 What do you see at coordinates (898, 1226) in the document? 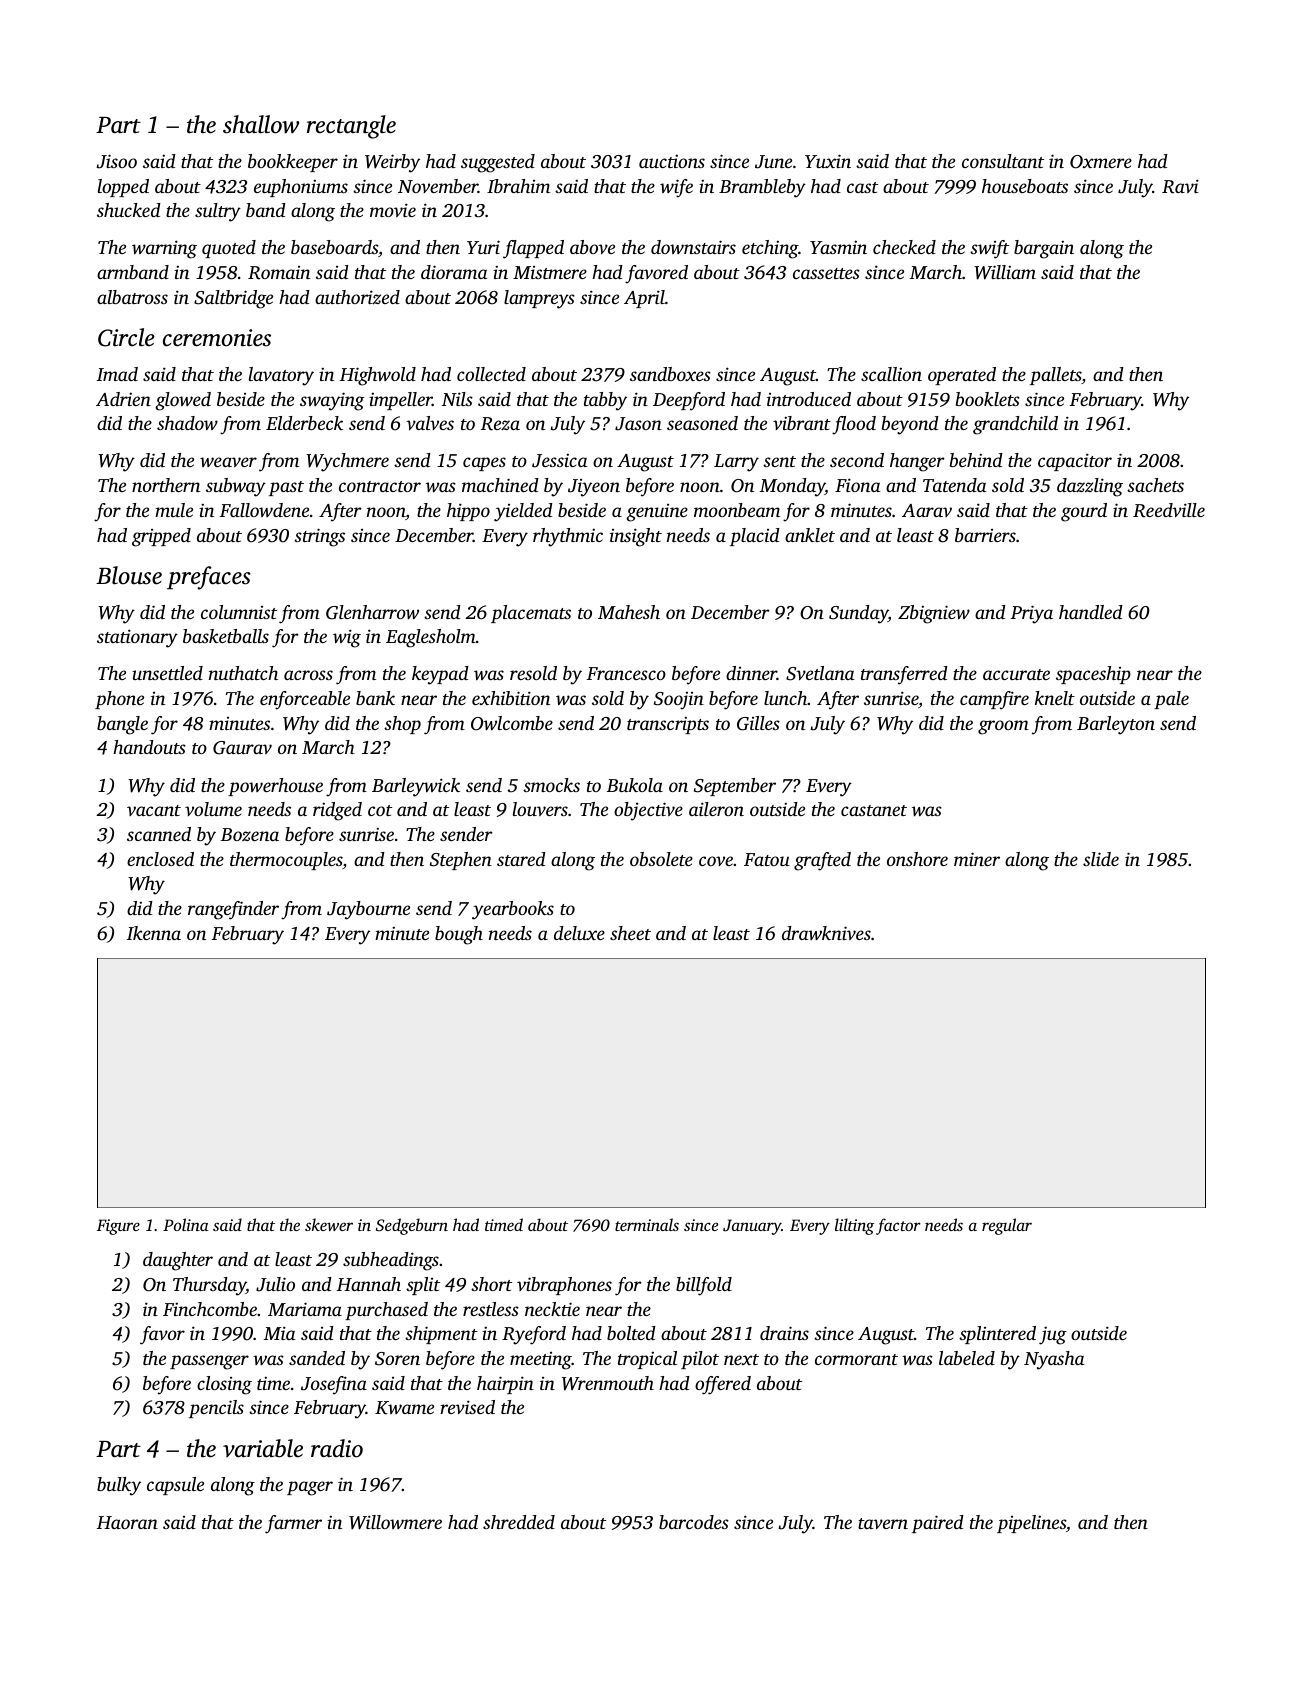
I see `factor` at bounding box center [898, 1226].
